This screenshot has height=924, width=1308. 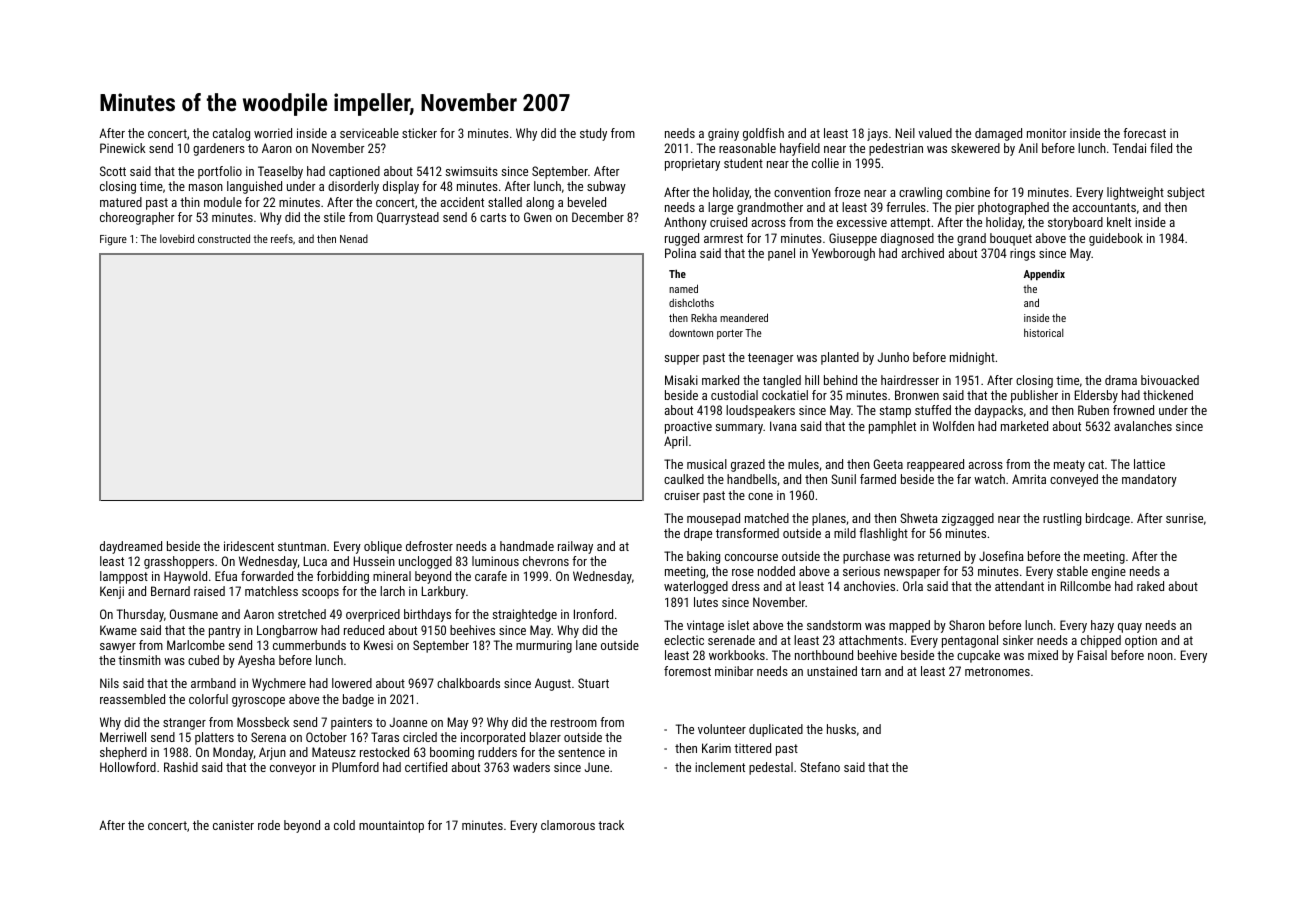 I want to click on mason, so click(x=206, y=187).
